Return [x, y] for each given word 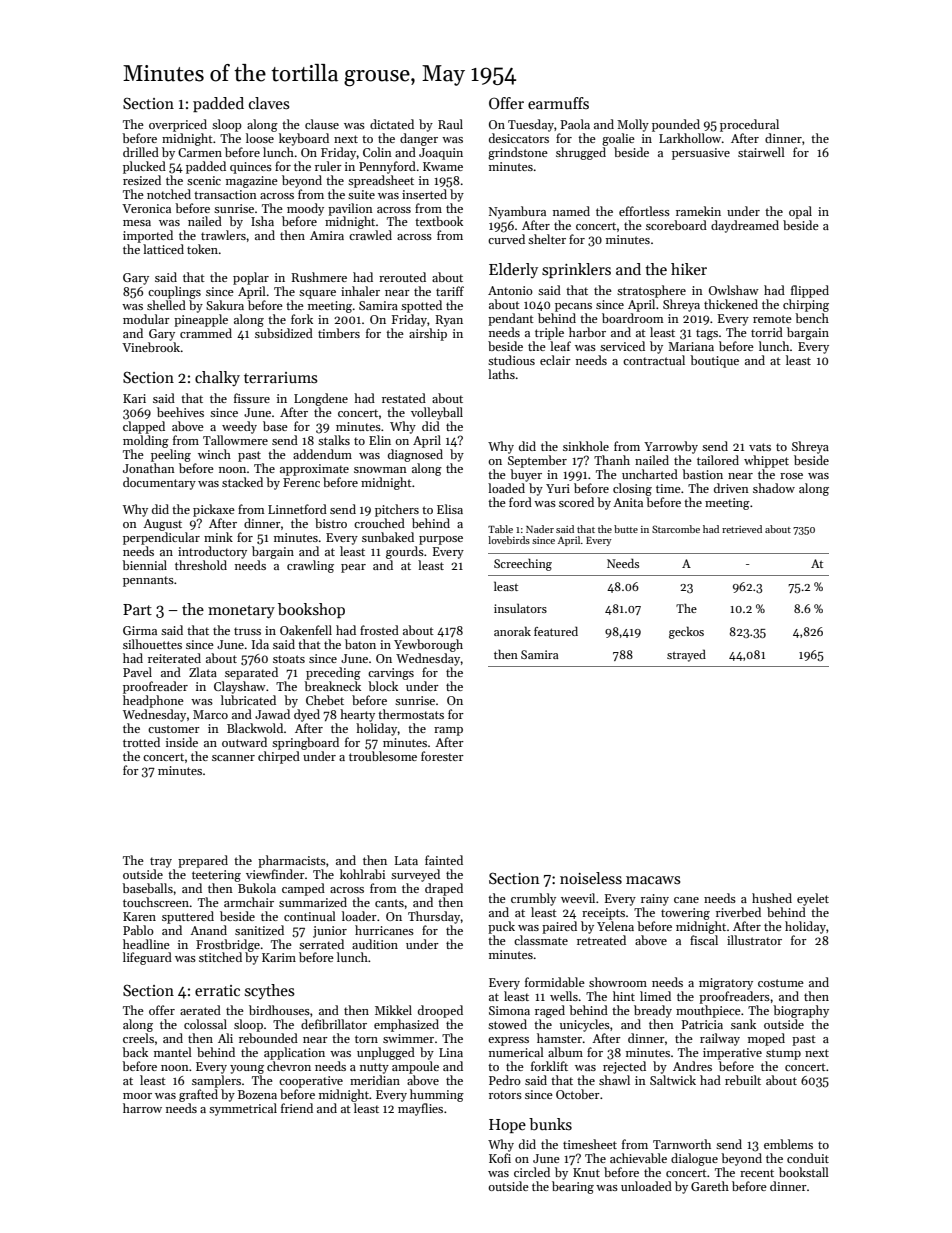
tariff [450, 291]
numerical [516, 1052]
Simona [509, 1010]
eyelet [813, 899]
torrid [767, 332]
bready [653, 1011]
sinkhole [586, 446]
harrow [142, 1108]
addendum [322, 454]
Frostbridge [228, 945]
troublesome [383, 756]
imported [148, 236]
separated [251, 673]
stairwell [761, 152]
